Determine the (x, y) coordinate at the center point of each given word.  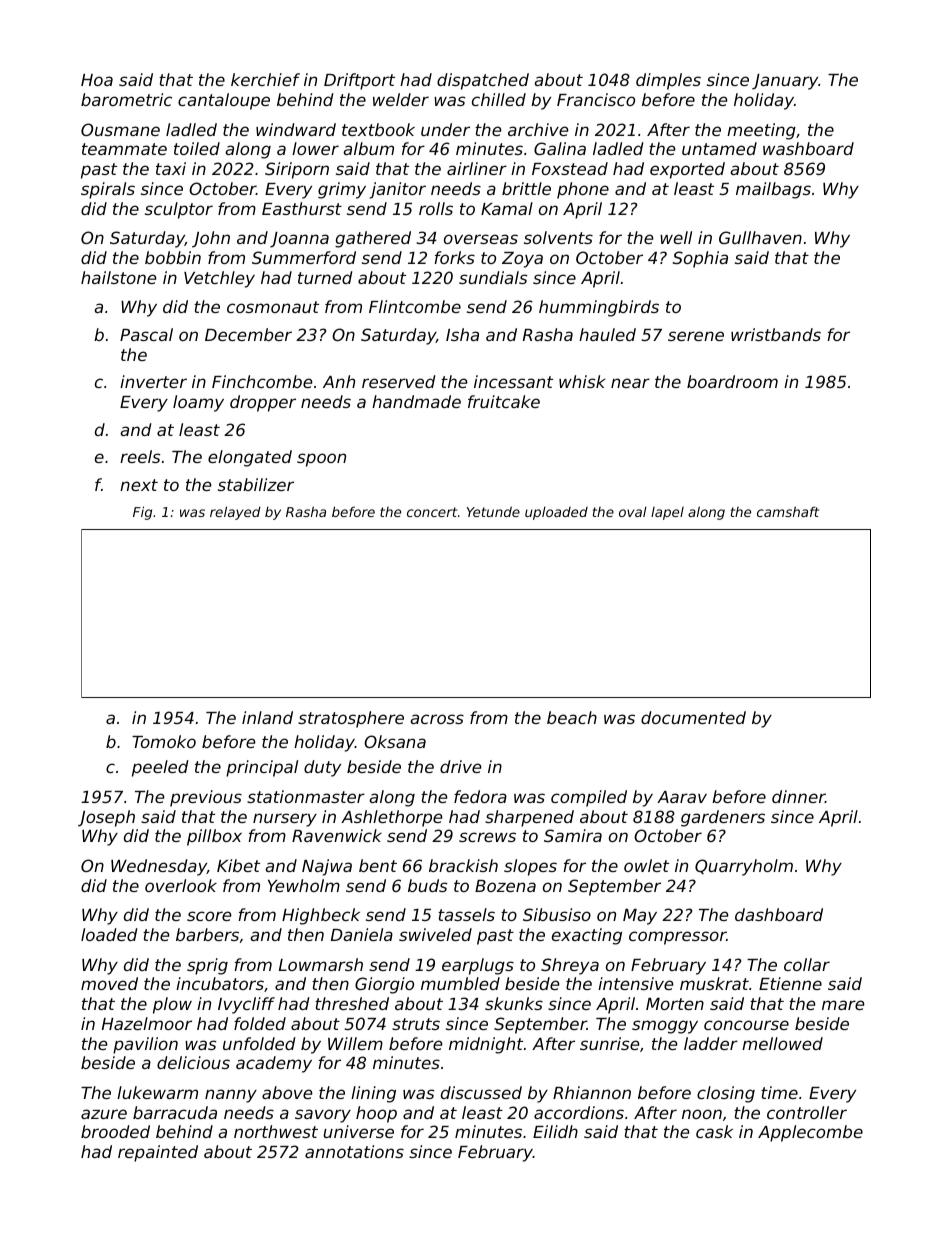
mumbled (460, 983)
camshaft (788, 511)
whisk (582, 381)
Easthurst (302, 208)
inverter (153, 381)
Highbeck (321, 916)
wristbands (776, 334)
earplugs (478, 966)
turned (325, 277)
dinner (798, 796)
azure (104, 1114)
